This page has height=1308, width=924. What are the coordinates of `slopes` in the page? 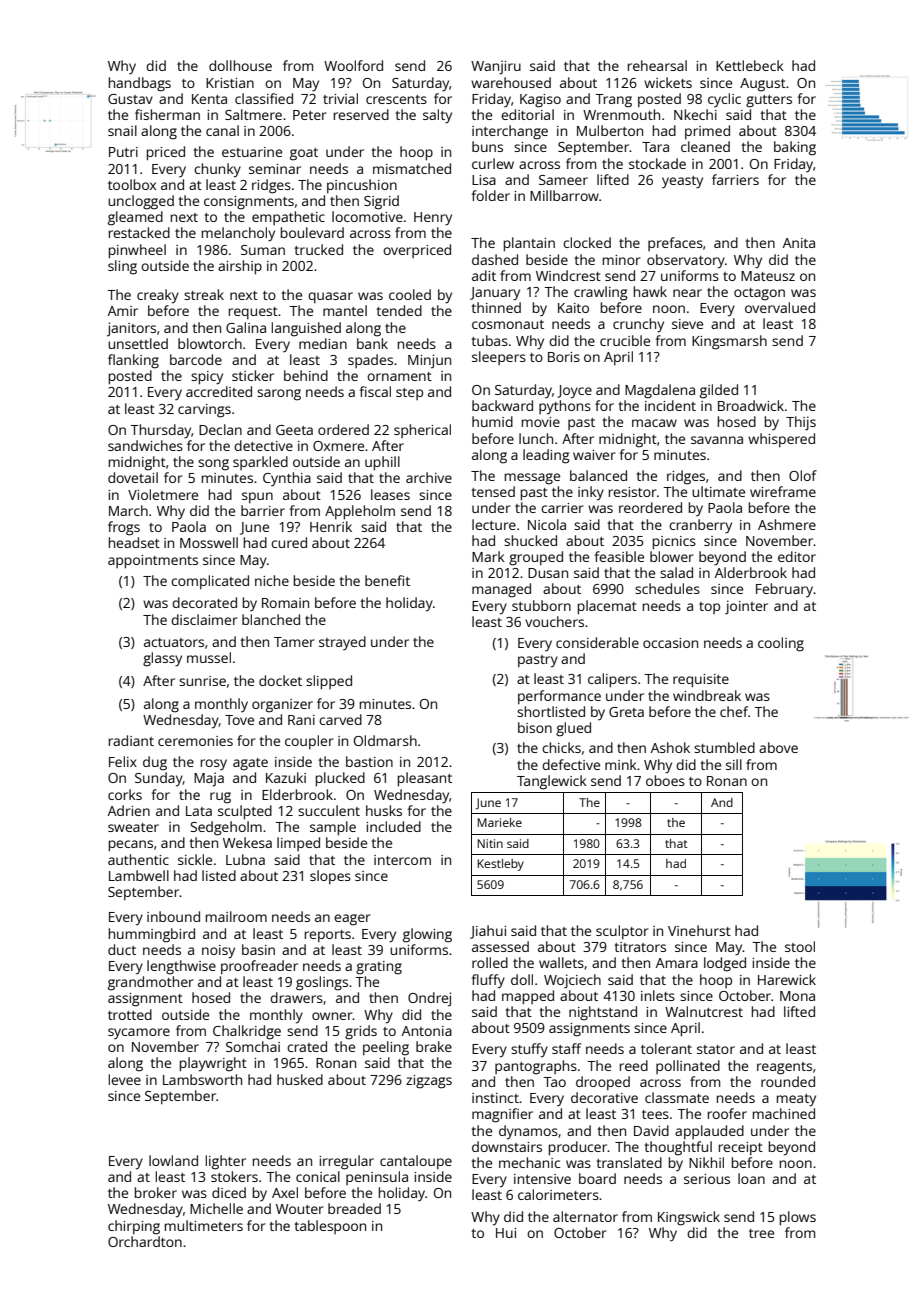 It's located at (330, 877).
